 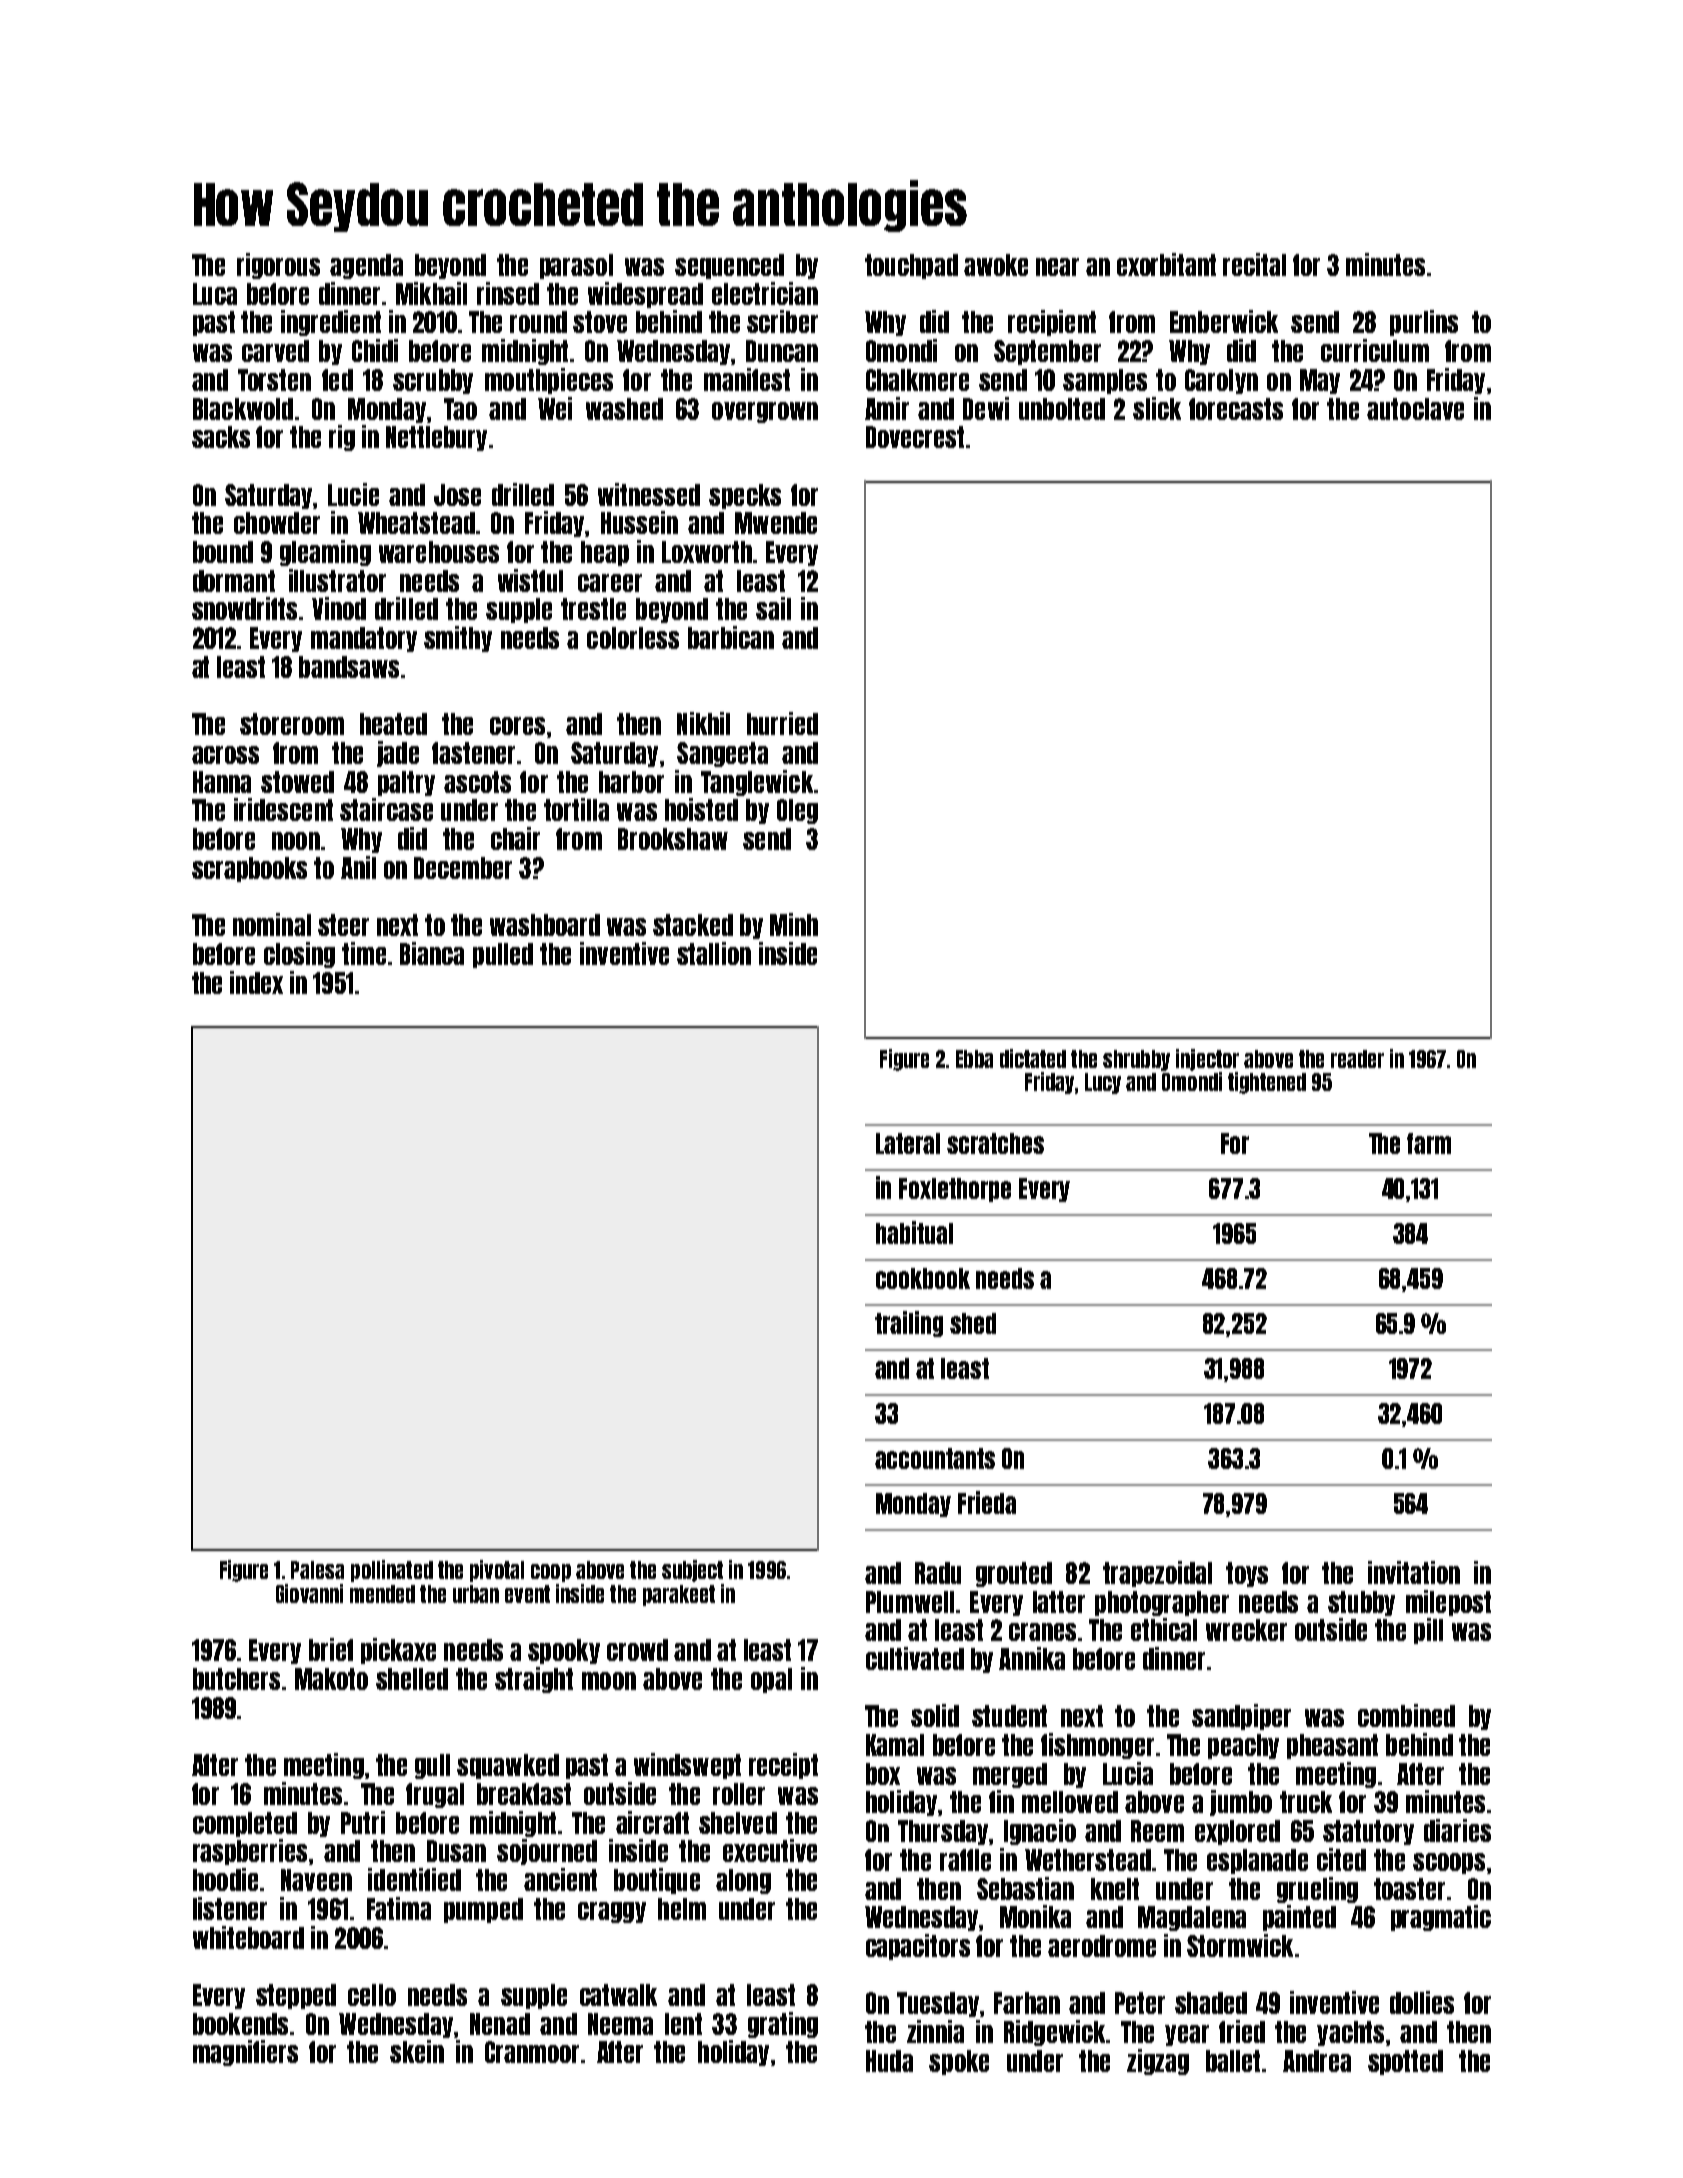 What do you see at coordinates (292, 724) in the screenshot?
I see `storeroom` at bounding box center [292, 724].
